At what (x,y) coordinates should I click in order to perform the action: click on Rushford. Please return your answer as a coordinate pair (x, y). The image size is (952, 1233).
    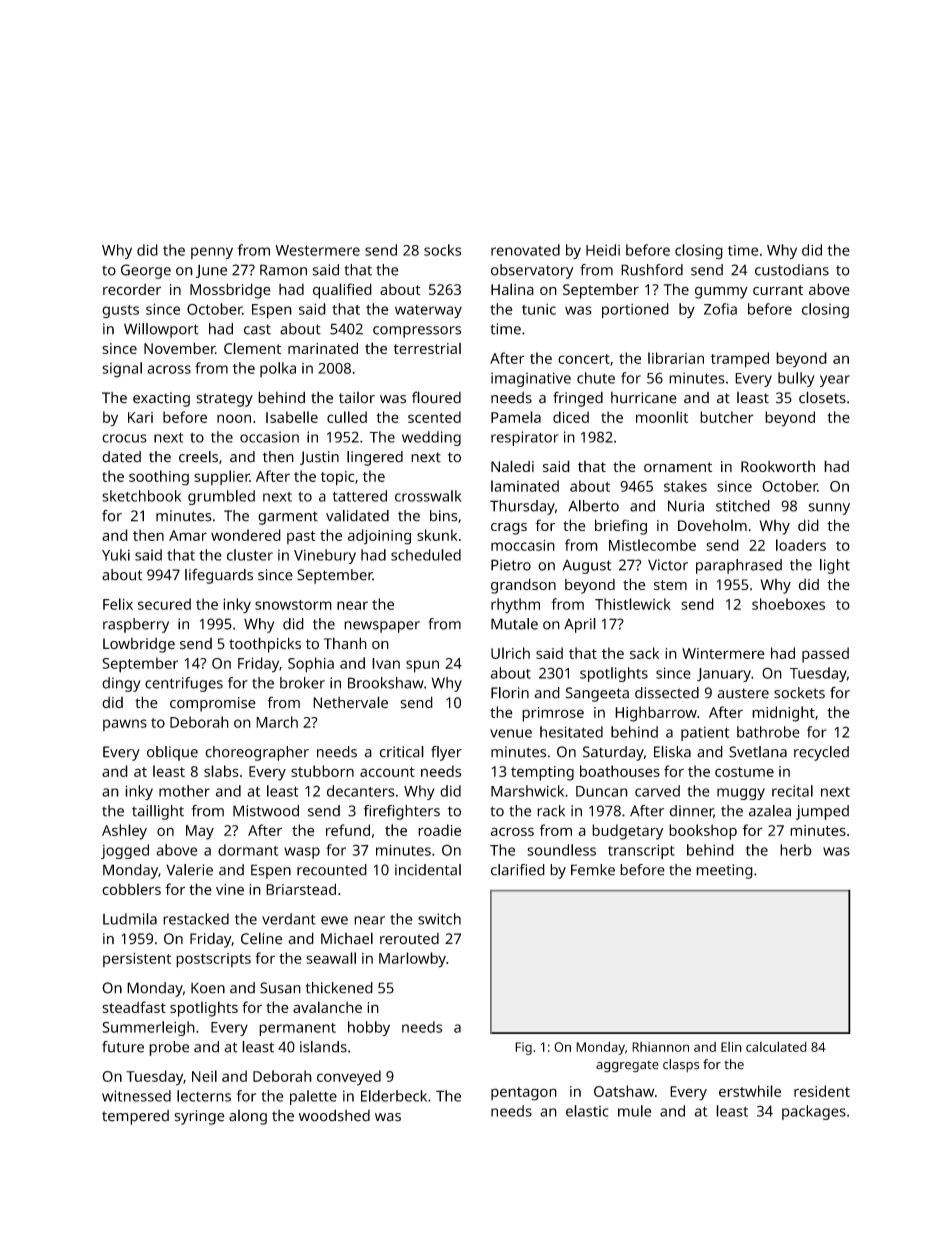
    Looking at the image, I should click on (652, 270).
